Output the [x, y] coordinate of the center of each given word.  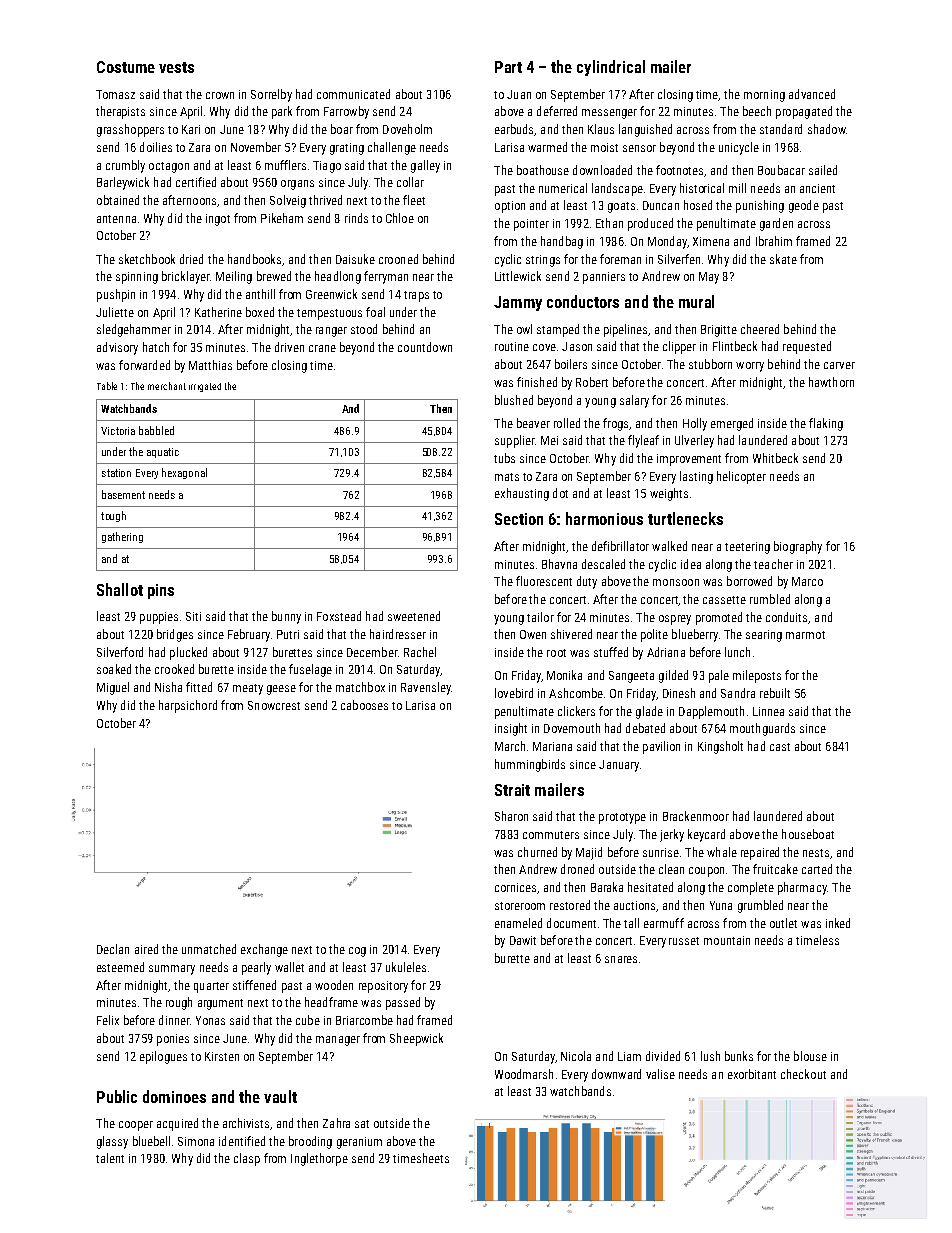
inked [838, 923]
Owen [533, 634]
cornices [515, 887]
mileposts [757, 676]
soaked [114, 669]
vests [176, 67]
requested [807, 347]
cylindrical [611, 68]
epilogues [163, 1057]
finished [537, 382]
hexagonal [184, 473]
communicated [353, 94]
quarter [211, 987]
